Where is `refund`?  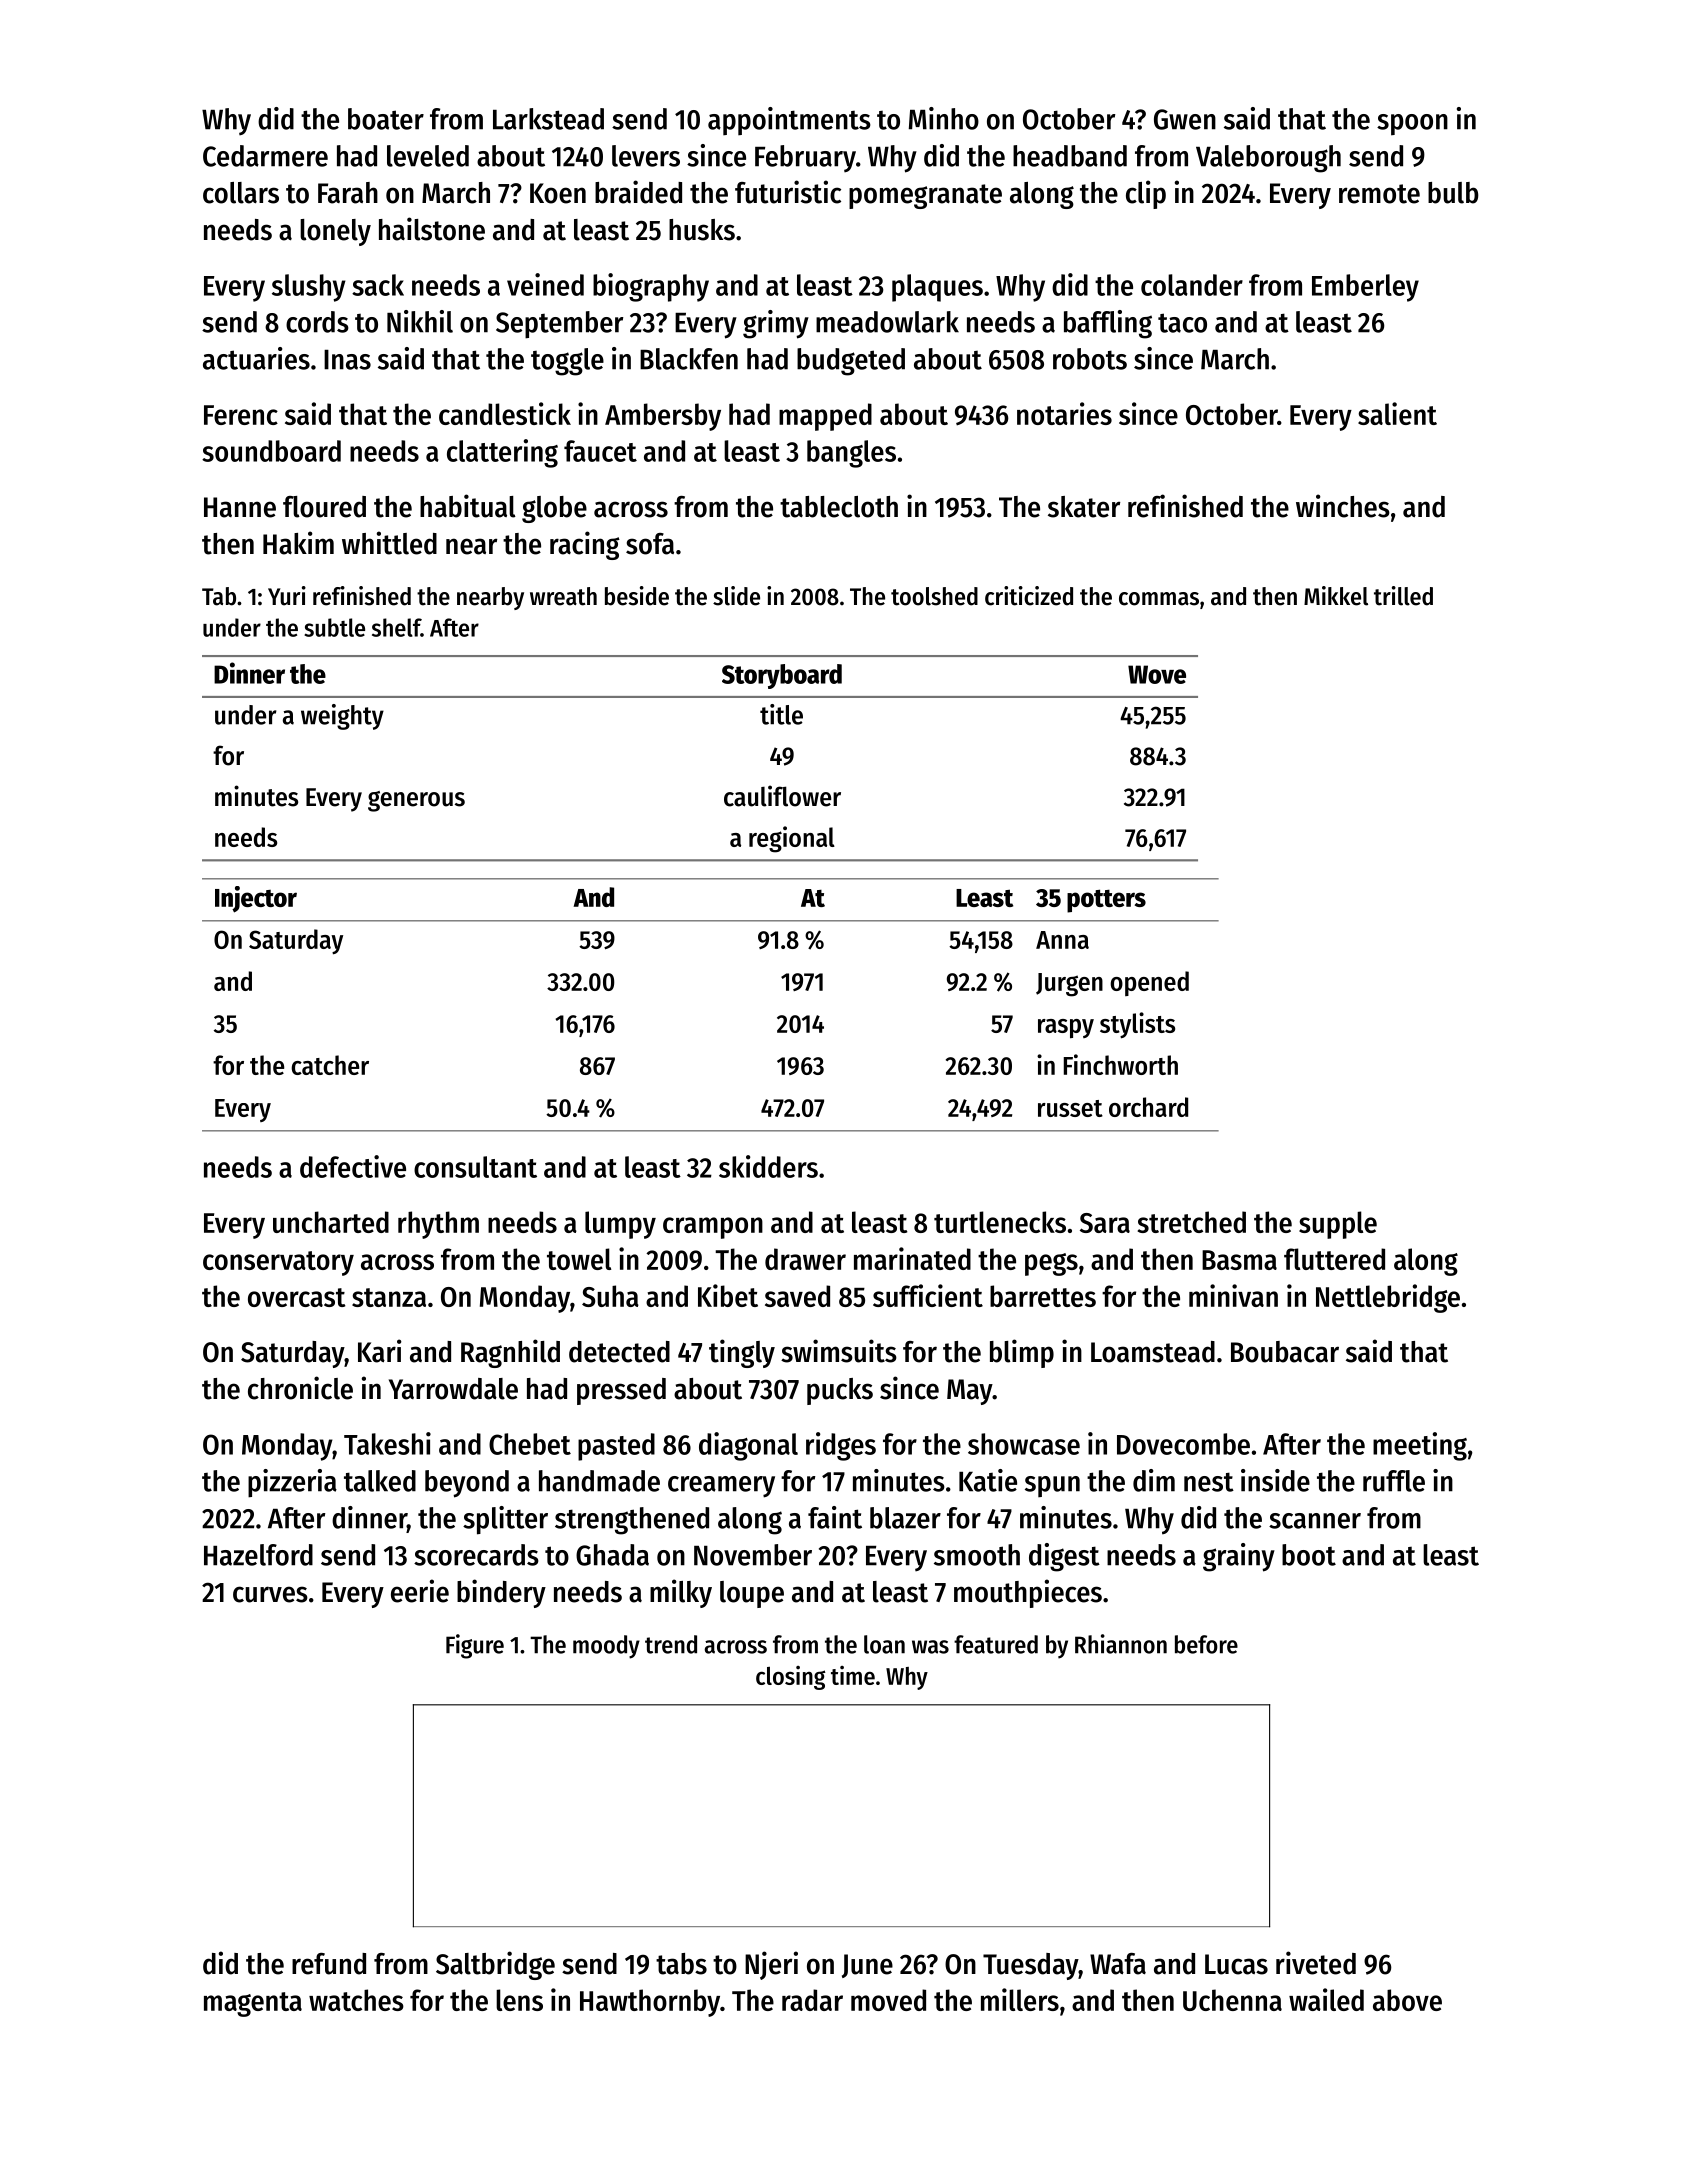 refund is located at coordinates (329, 1964).
